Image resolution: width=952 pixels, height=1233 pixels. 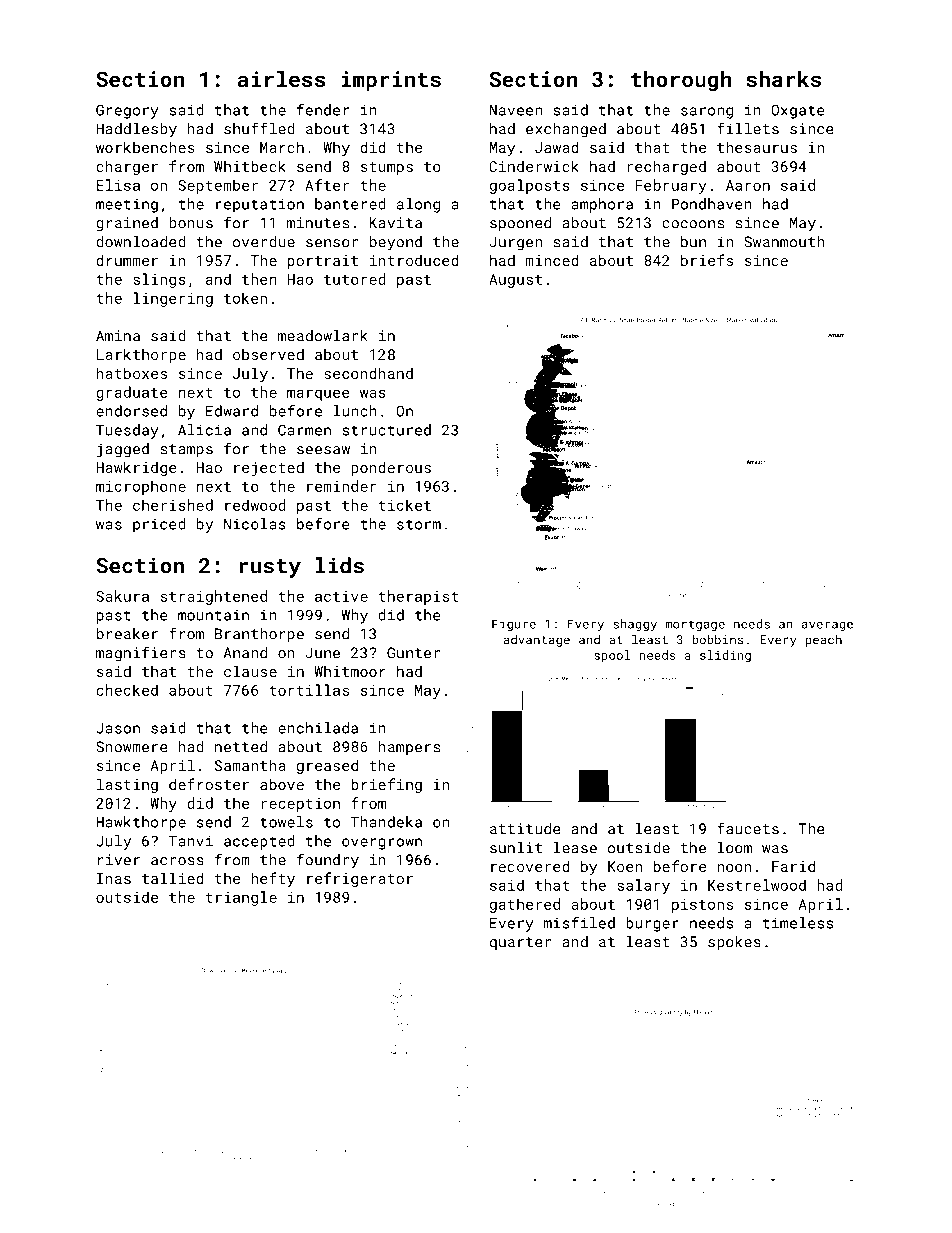 What do you see at coordinates (241, 898) in the page?
I see `triangle` at bounding box center [241, 898].
